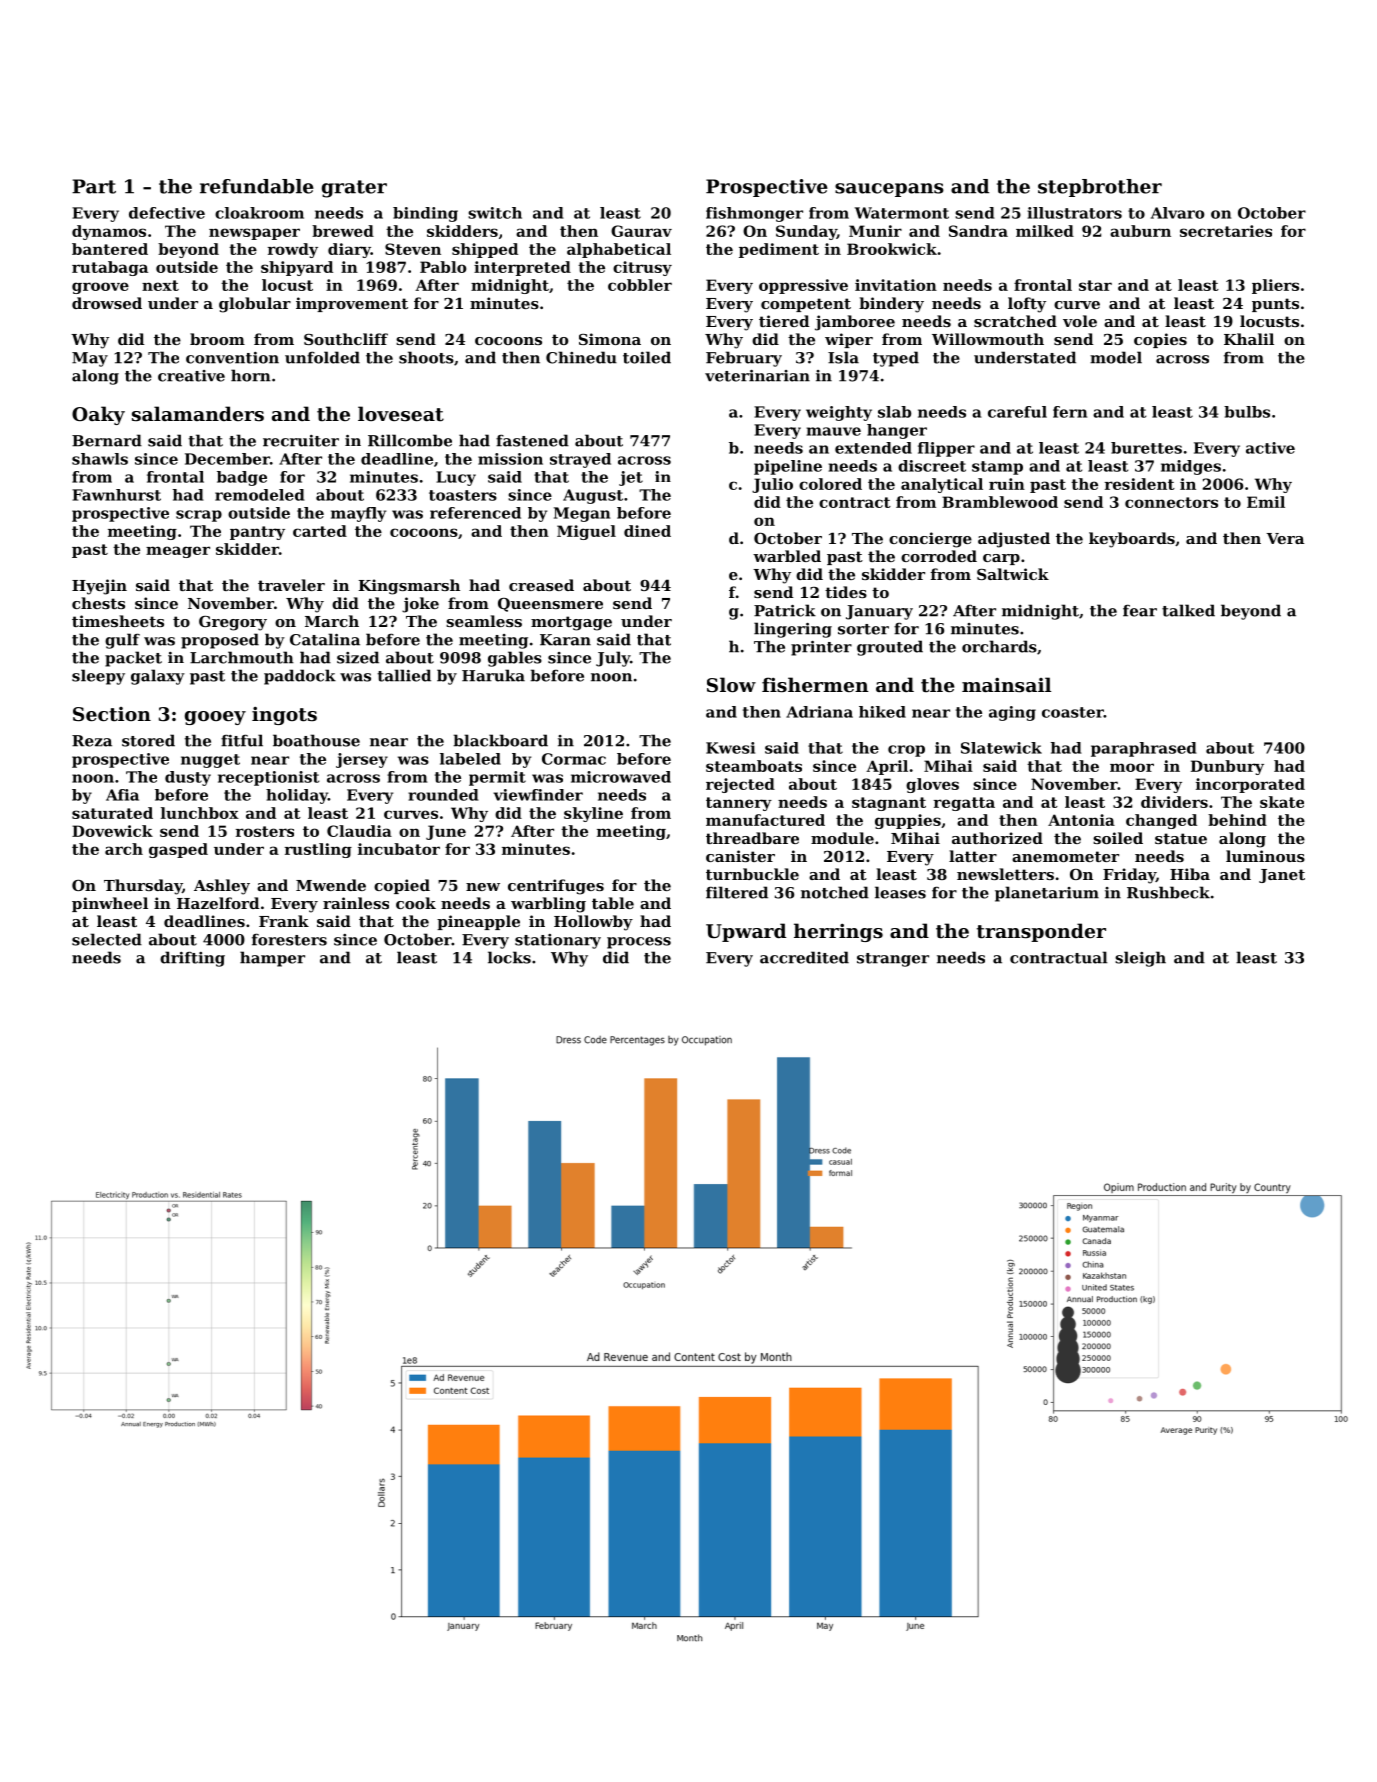 The width and height of the screenshot is (1377, 1782). What do you see at coordinates (772, 485) in the screenshot?
I see `Julio` at bounding box center [772, 485].
